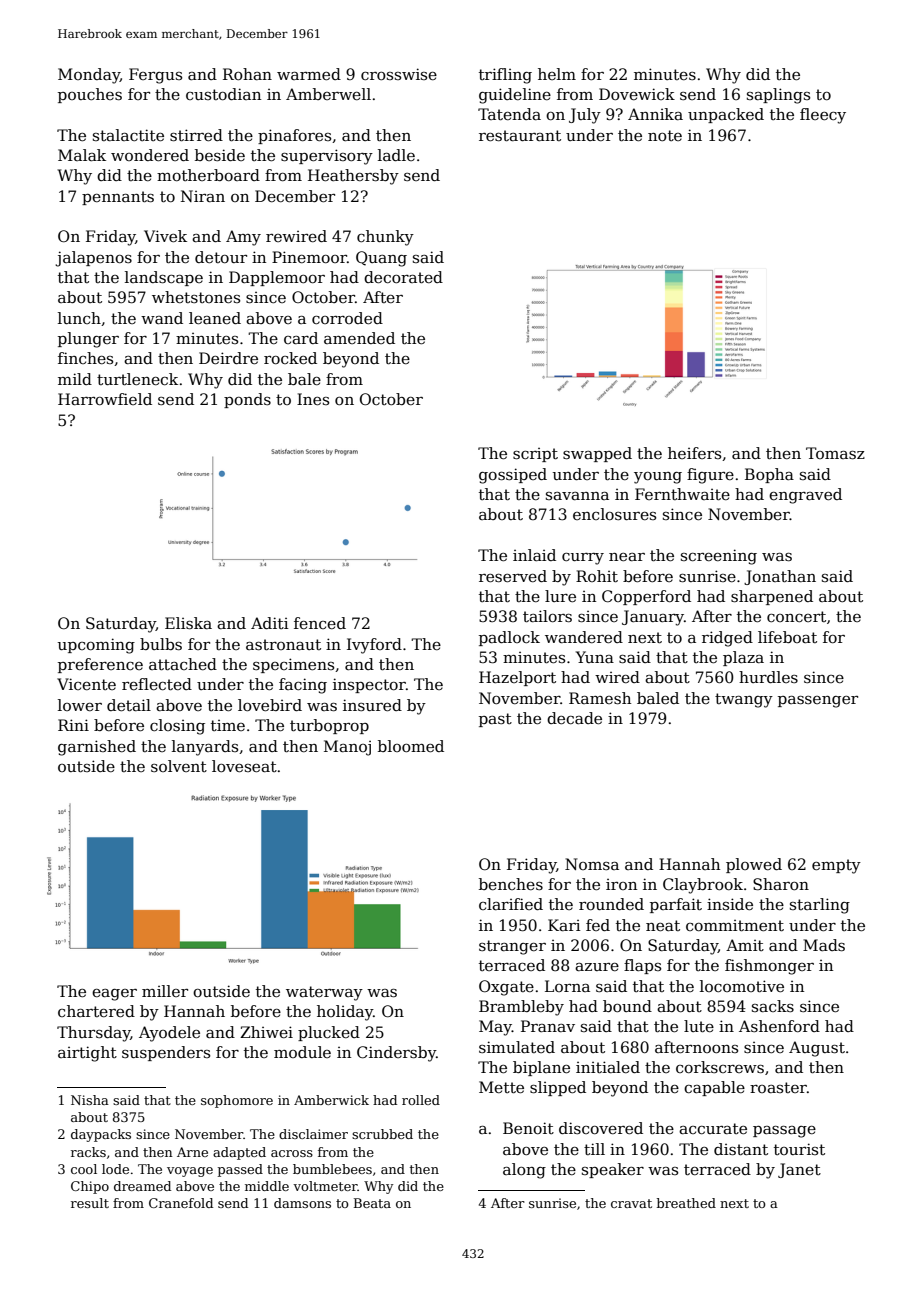 This image has width=924, height=1308. What do you see at coordinates (778, 96) in the image?
I see `saplings` at bounding box center [778, 96].
